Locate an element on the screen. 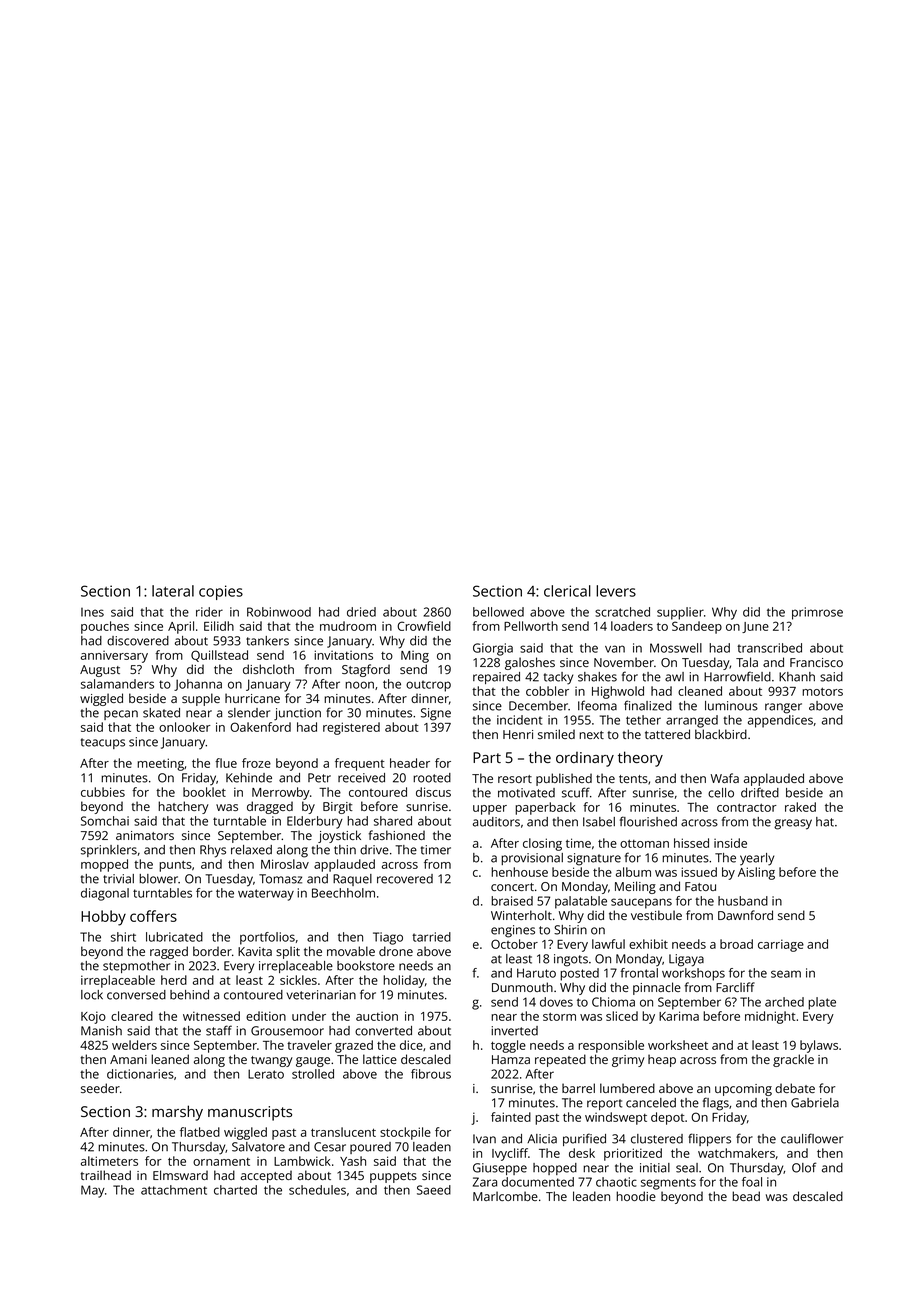  schedules is located at coordinates (317, 1190).
